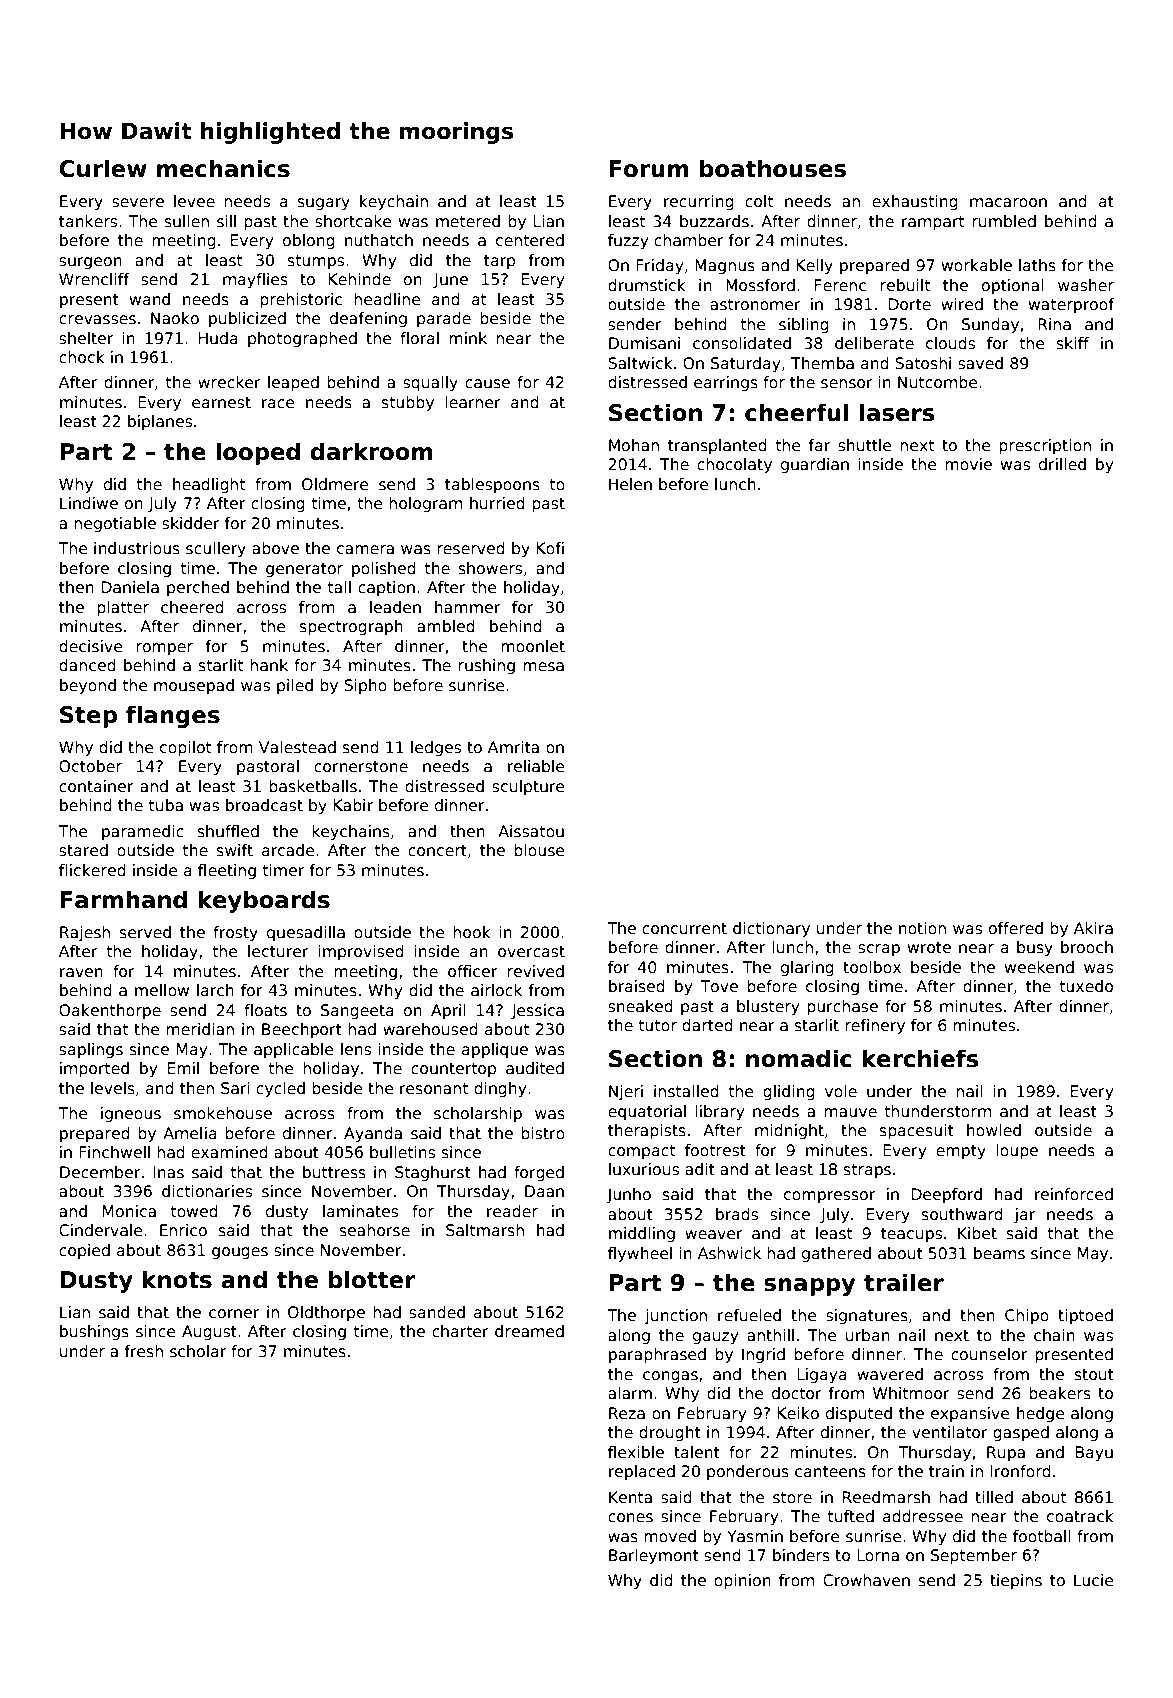 The width and height of the page is (1173, 1698). I want to click on blouse, so click(539, 850).
